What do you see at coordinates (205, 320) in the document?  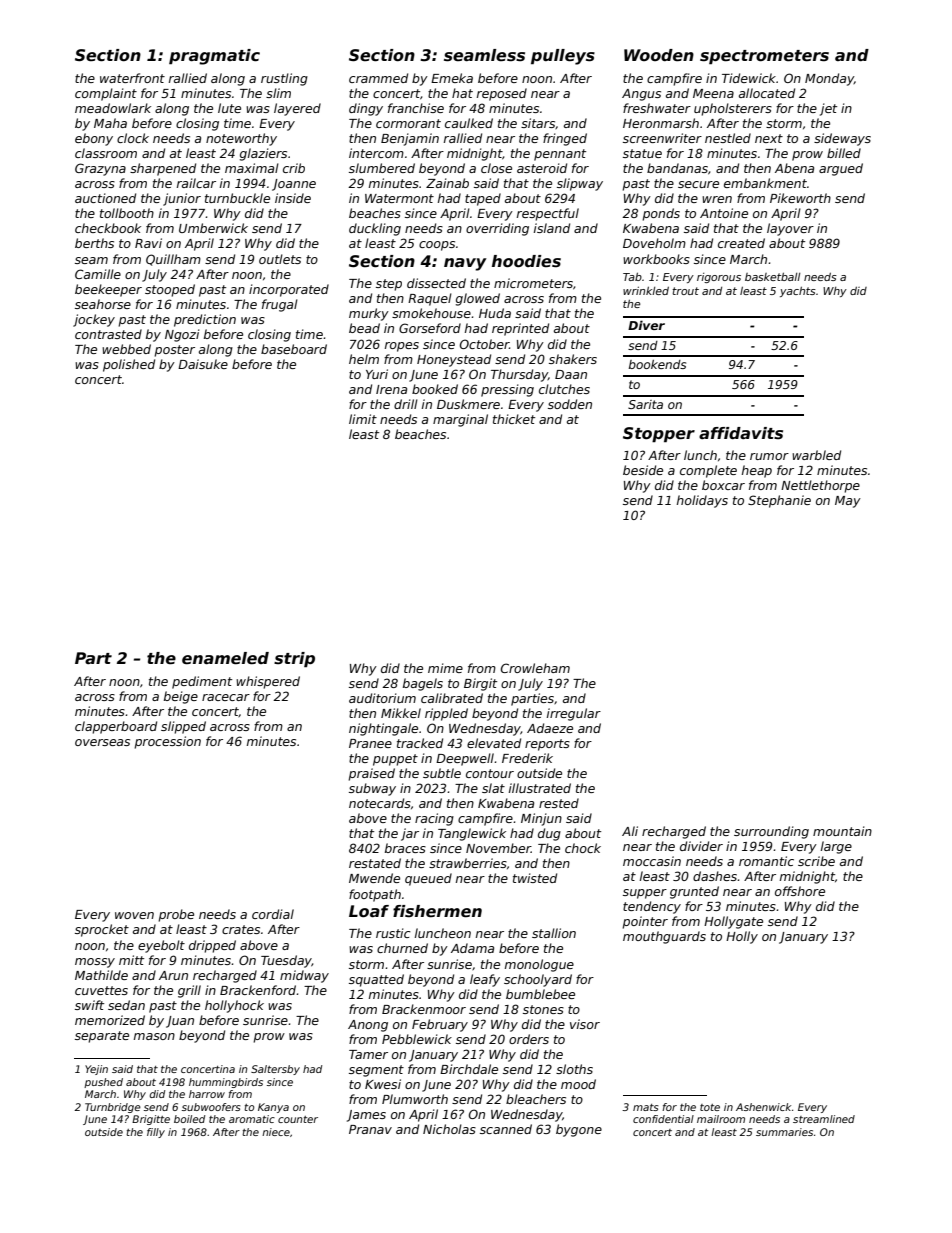 I see `prediction` at bounding box center [205, 320].
